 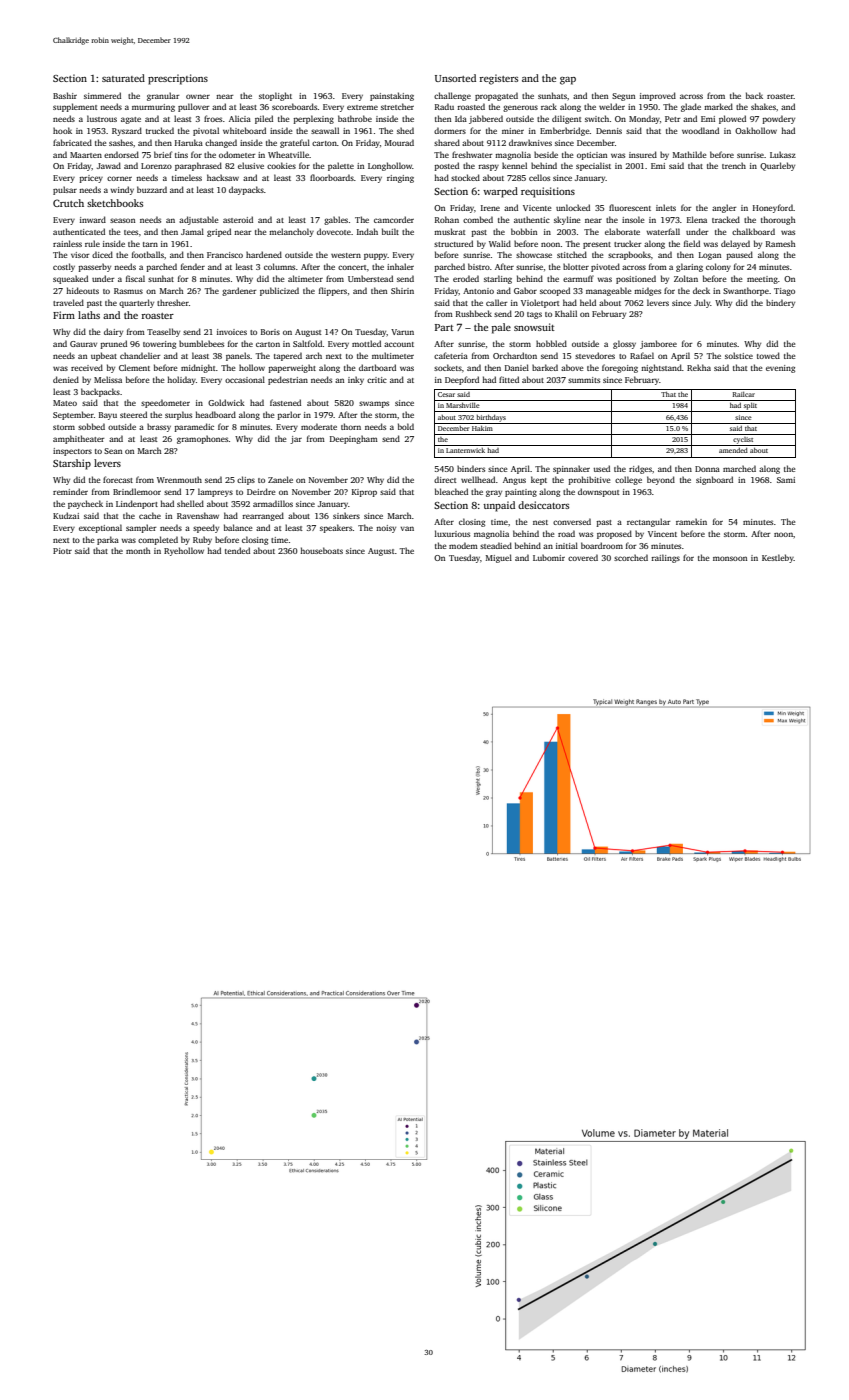 What do you see at coordinates (778, 558) in the screenshot?
I see `Kestleby` at bounding box center [778, 558].
